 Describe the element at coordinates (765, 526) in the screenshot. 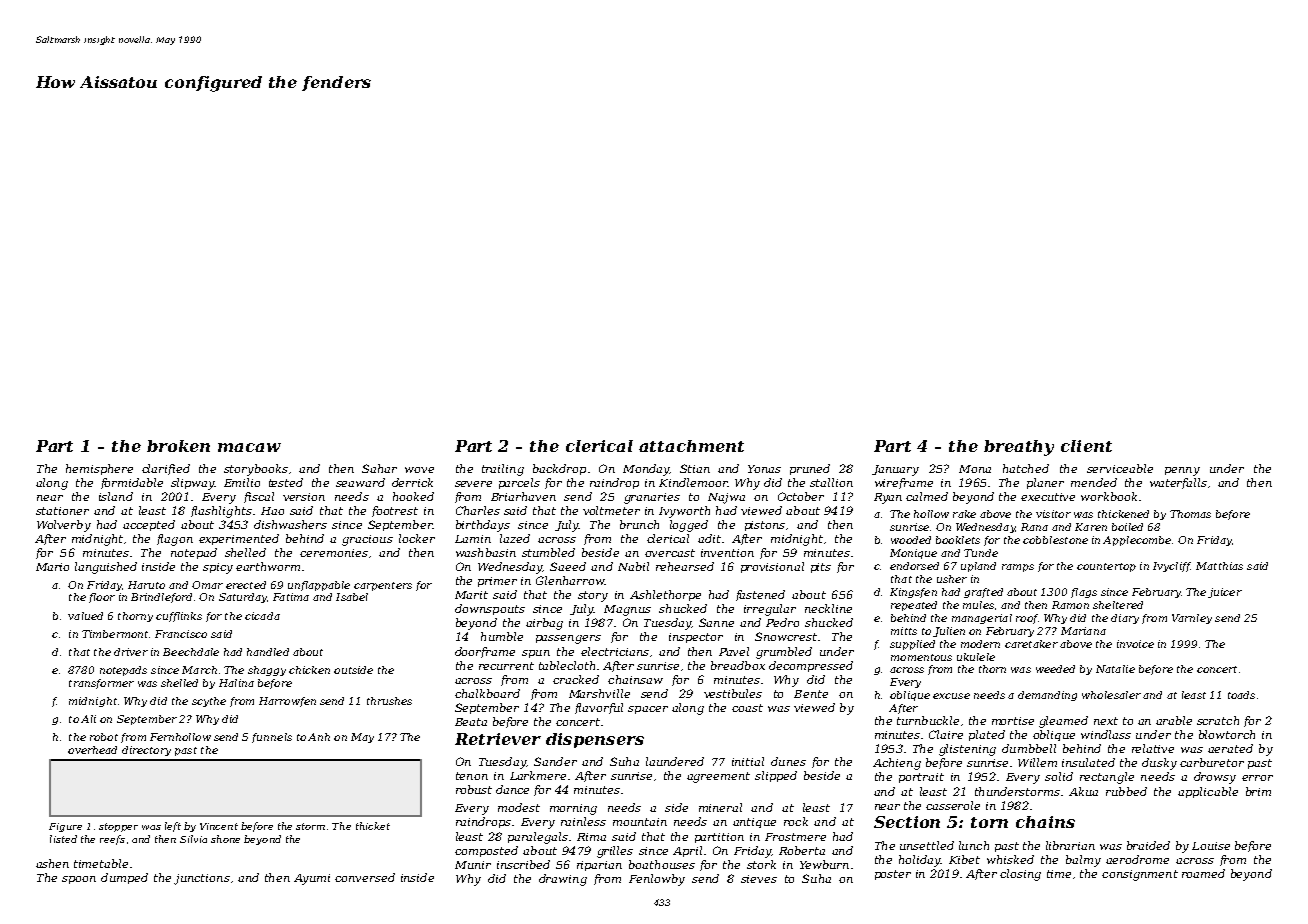

I see `pistons` at that location.
